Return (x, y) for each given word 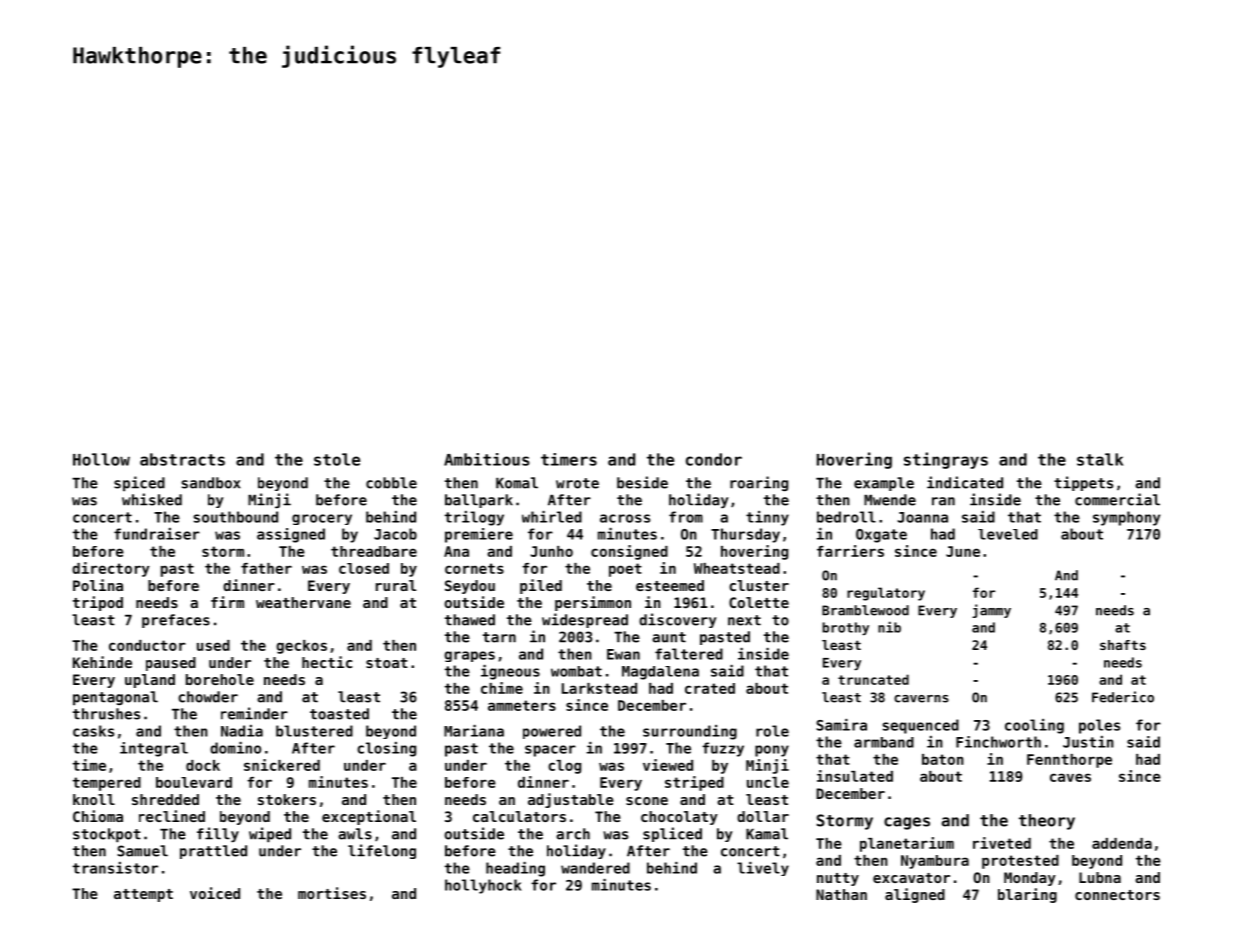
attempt (143, 895)
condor (714, 459)
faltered (689, 654)
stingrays (946, 460)
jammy (991, 611)
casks (93, 731)
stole (337, 459)
